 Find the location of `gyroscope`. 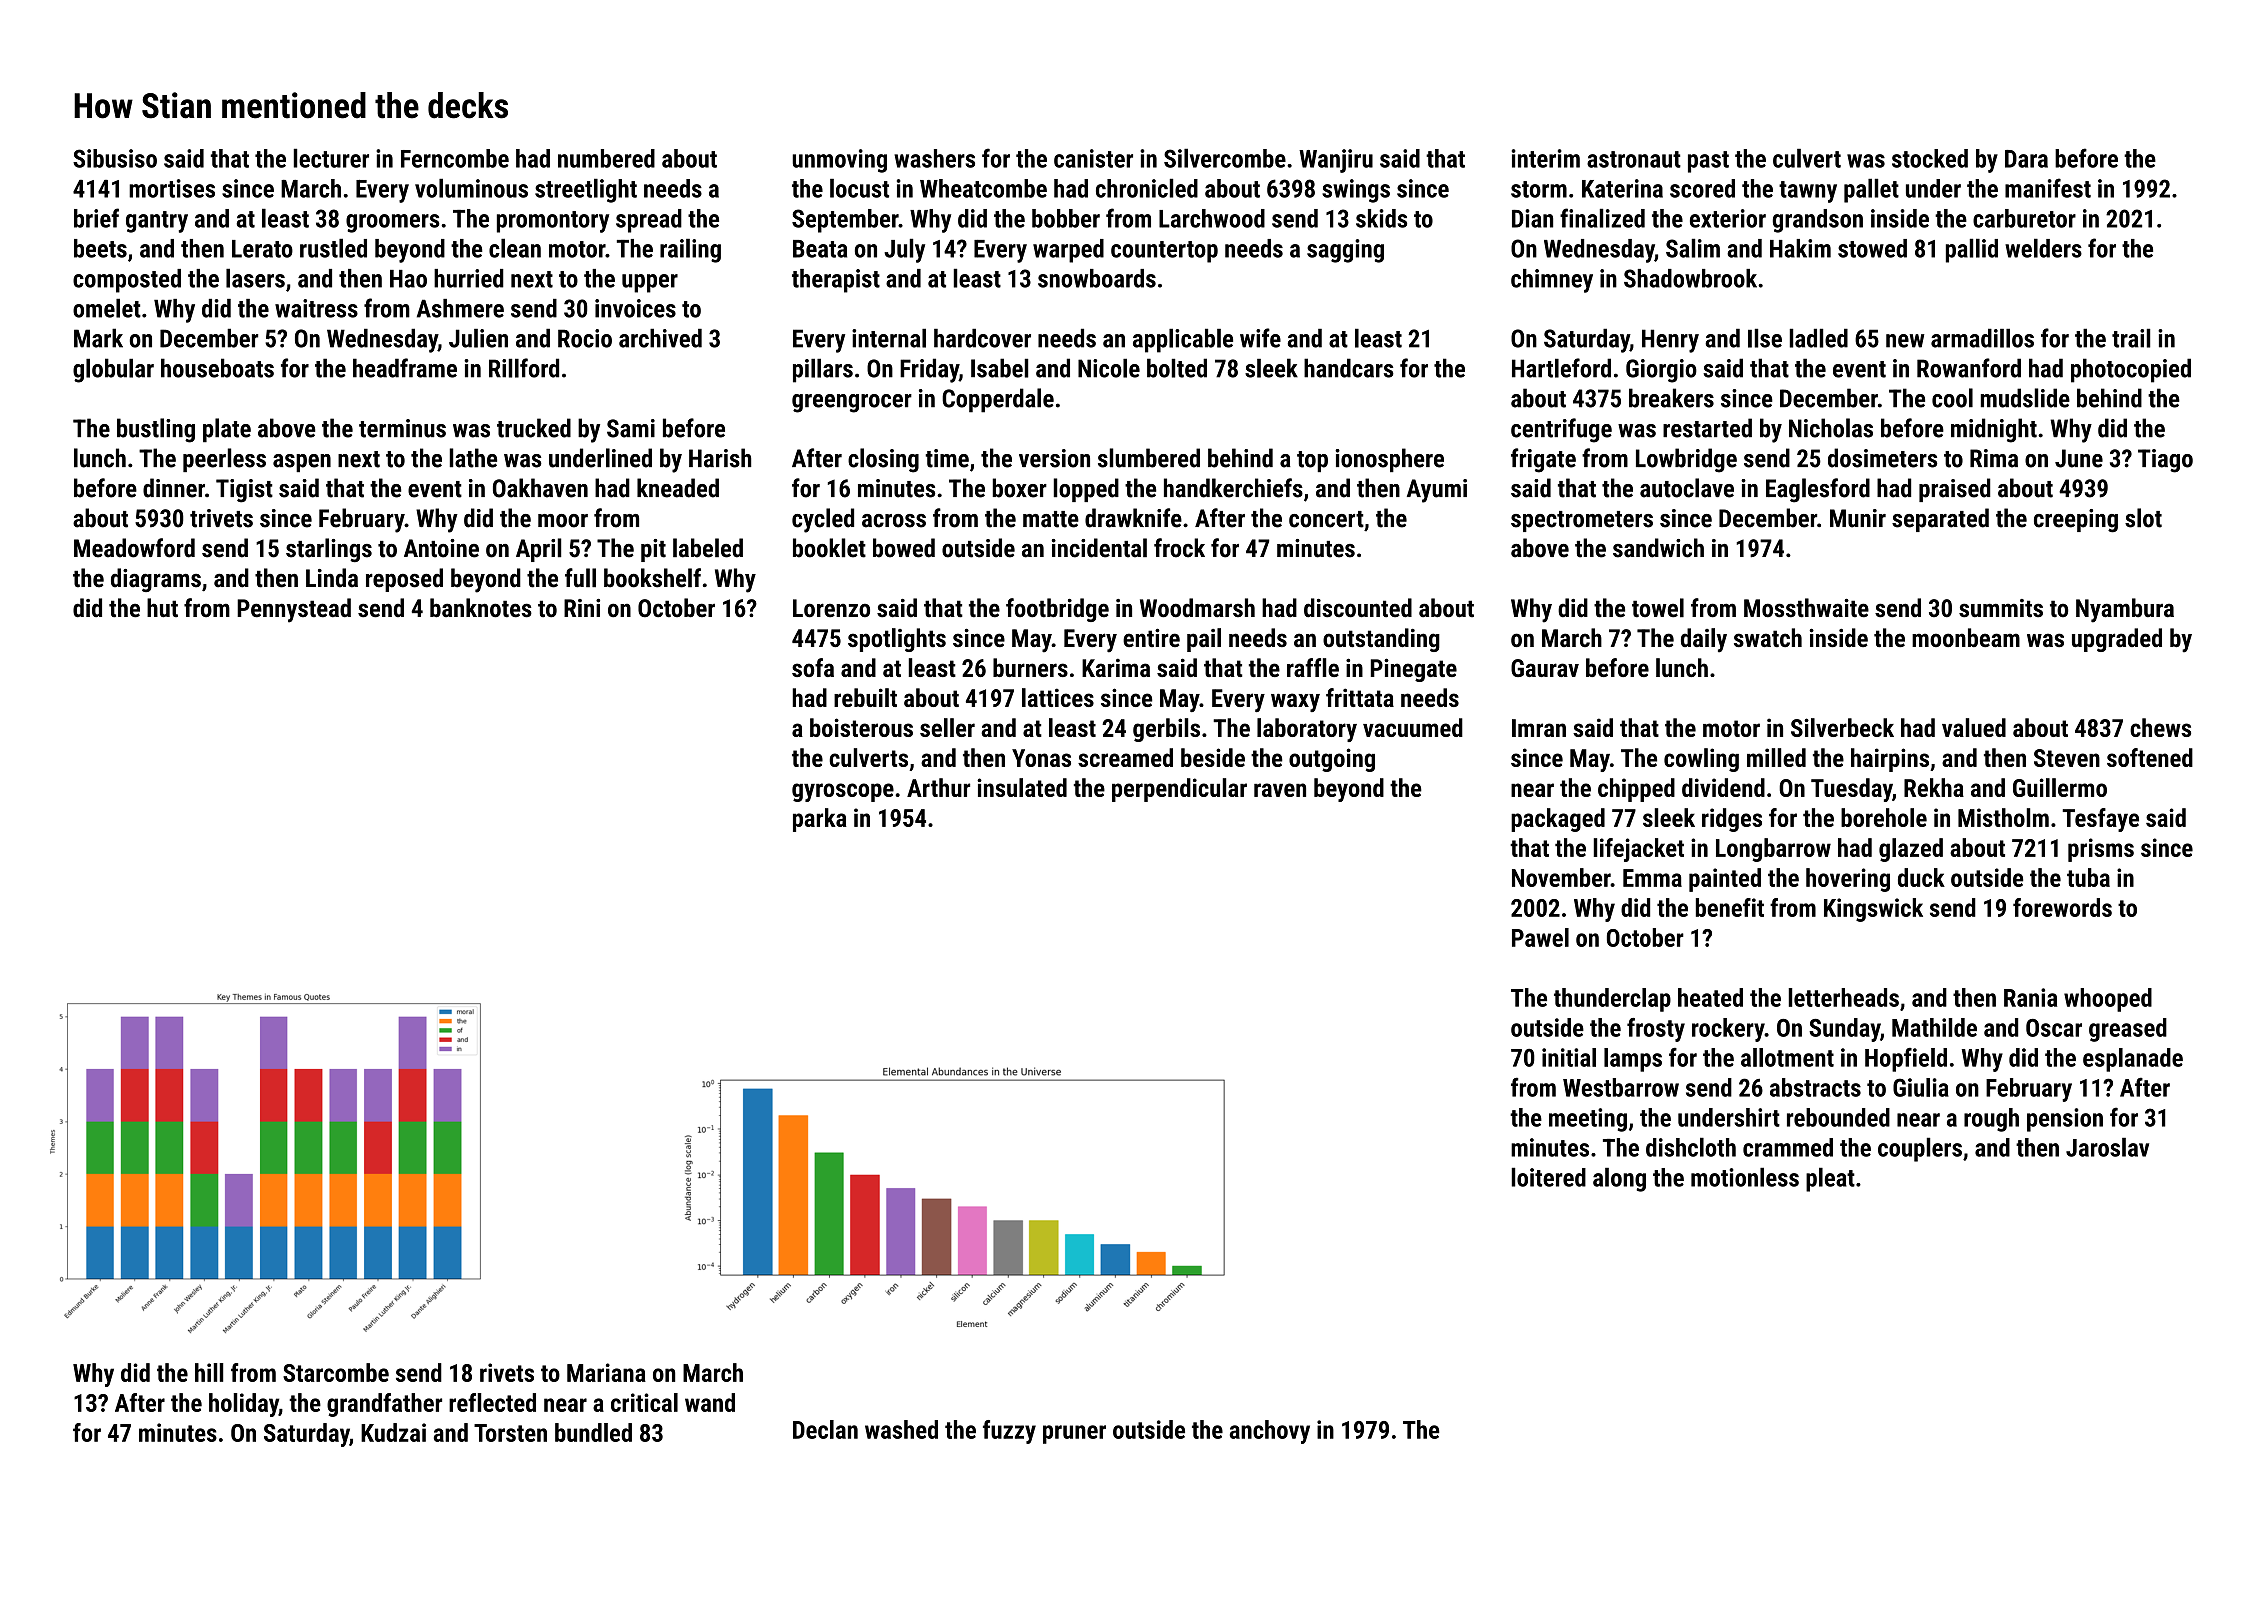

gyroscope is located at coordinates (843, 792).
